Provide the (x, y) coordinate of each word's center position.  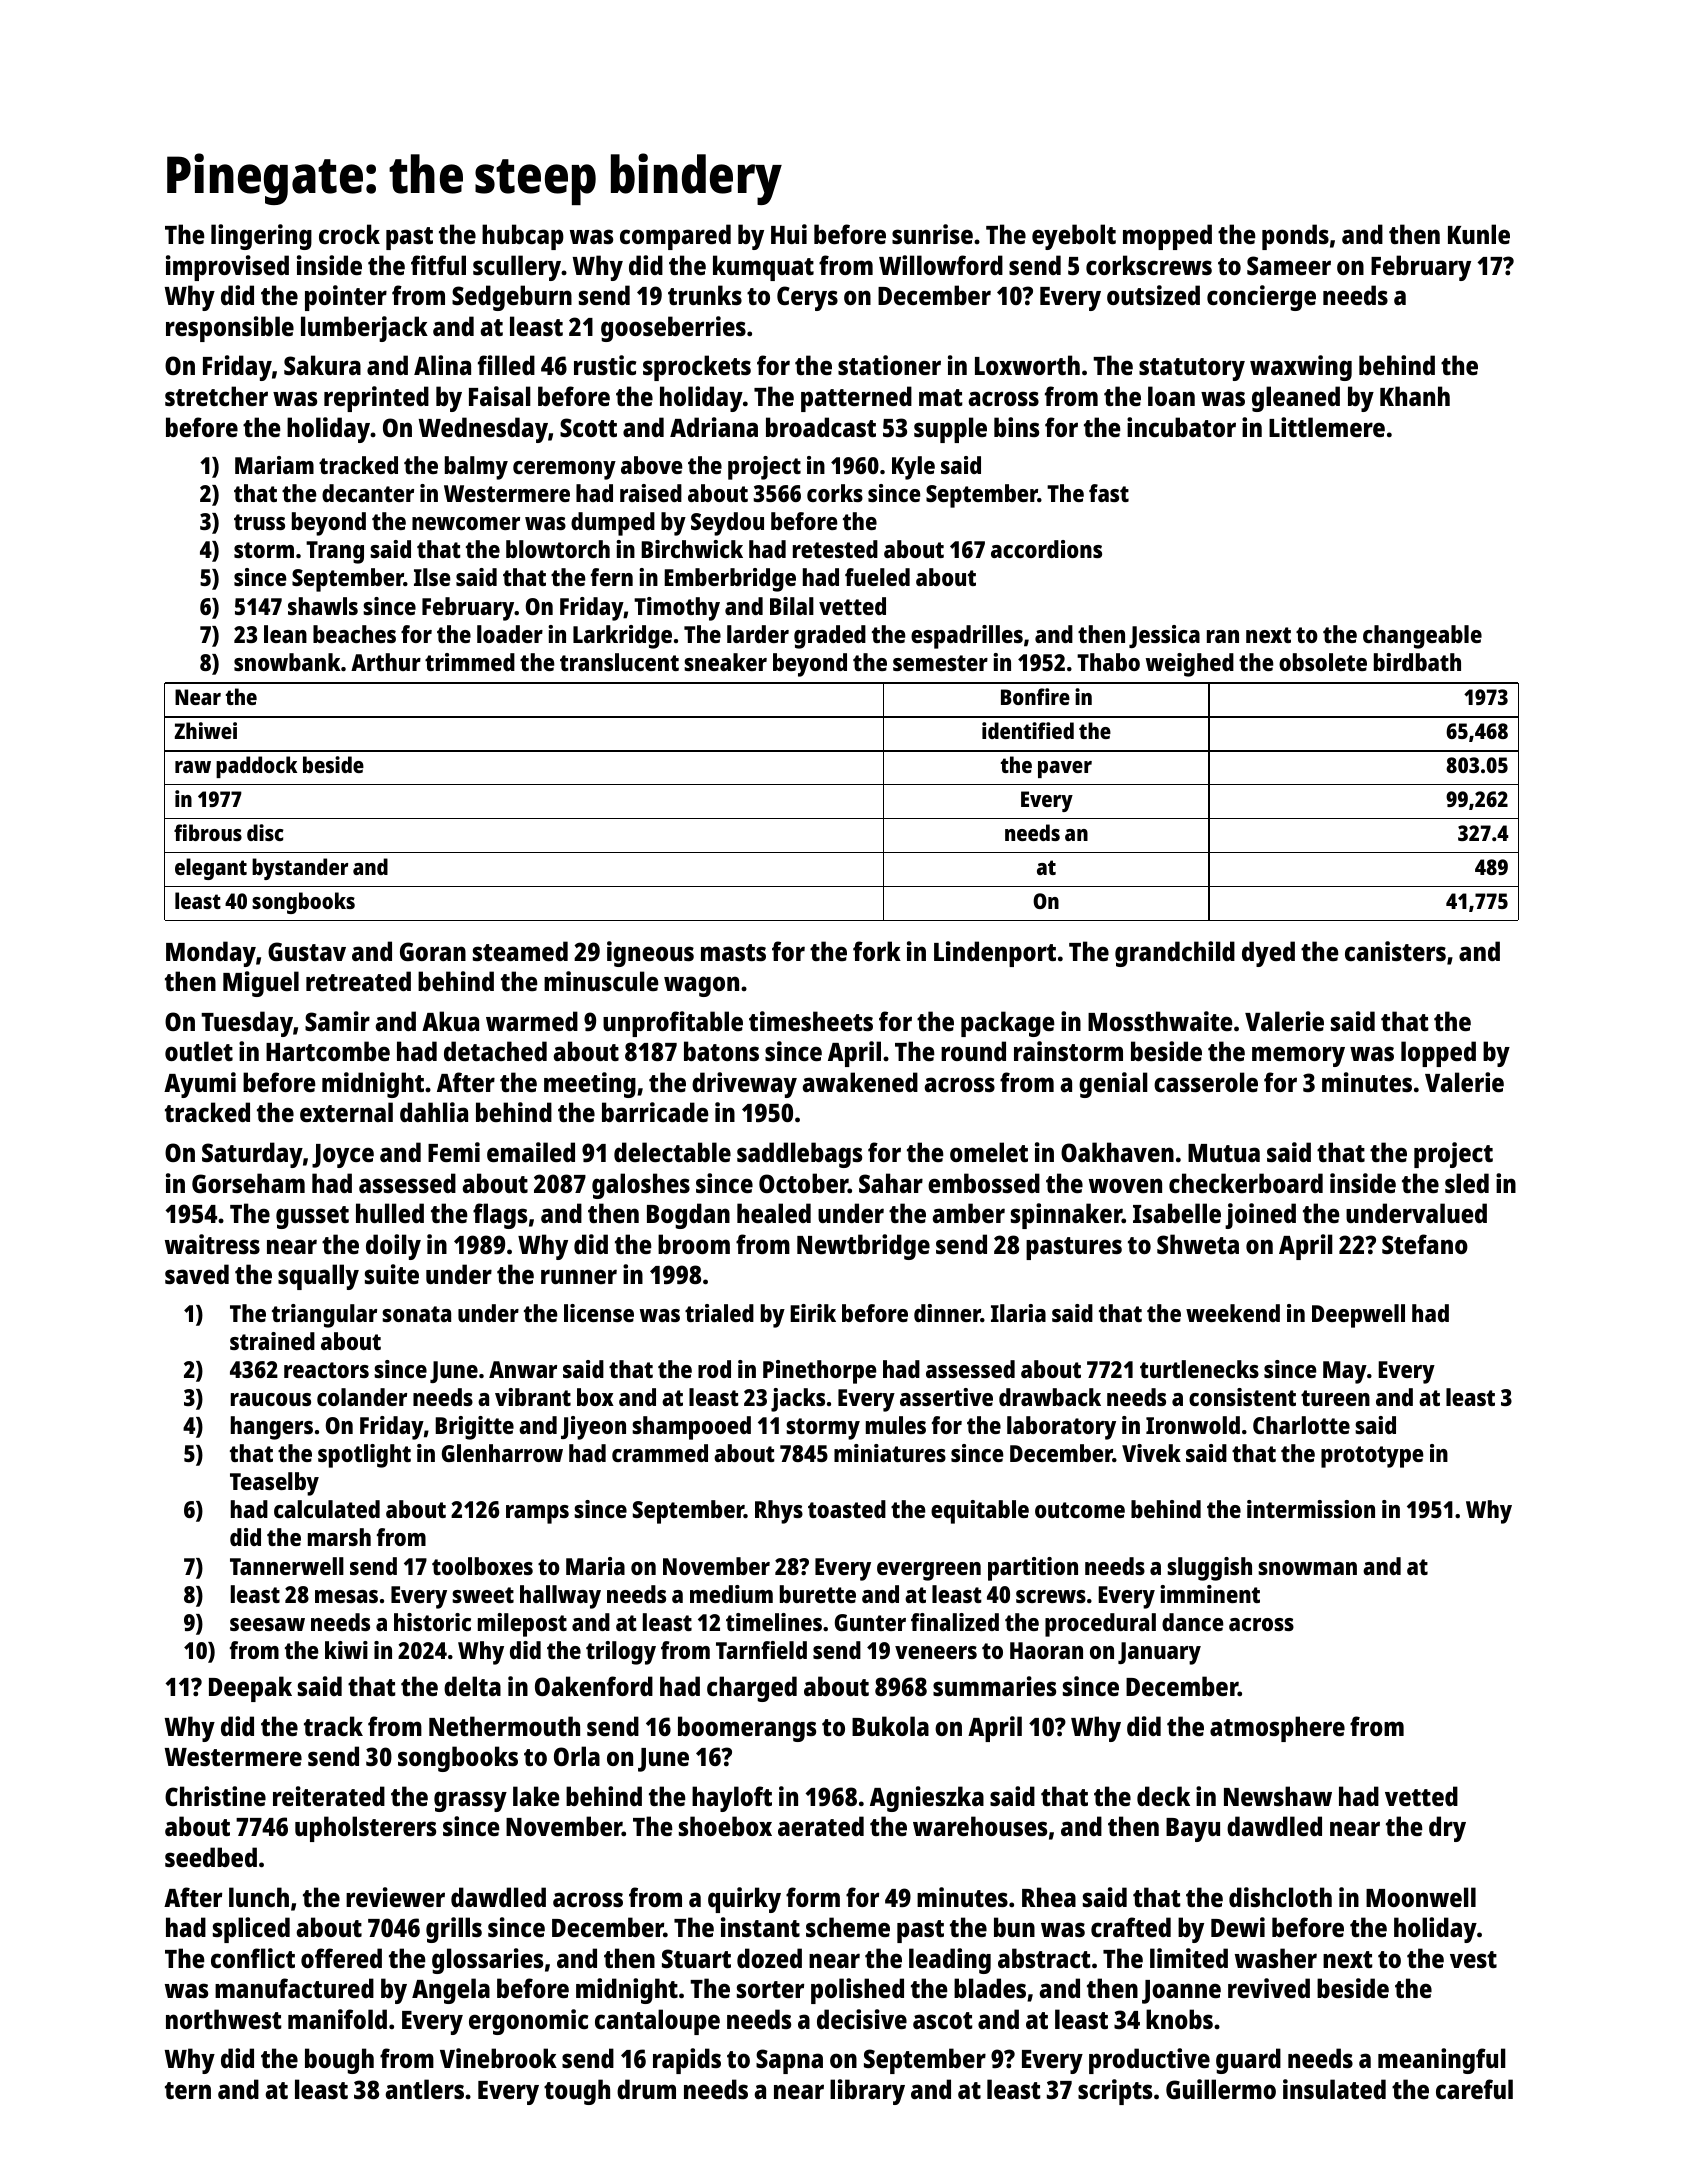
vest (1473, 1959)
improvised (227, 268)
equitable (980, 1512)
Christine (215, 1796)
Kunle (1479, 234)
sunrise (932, 234)
